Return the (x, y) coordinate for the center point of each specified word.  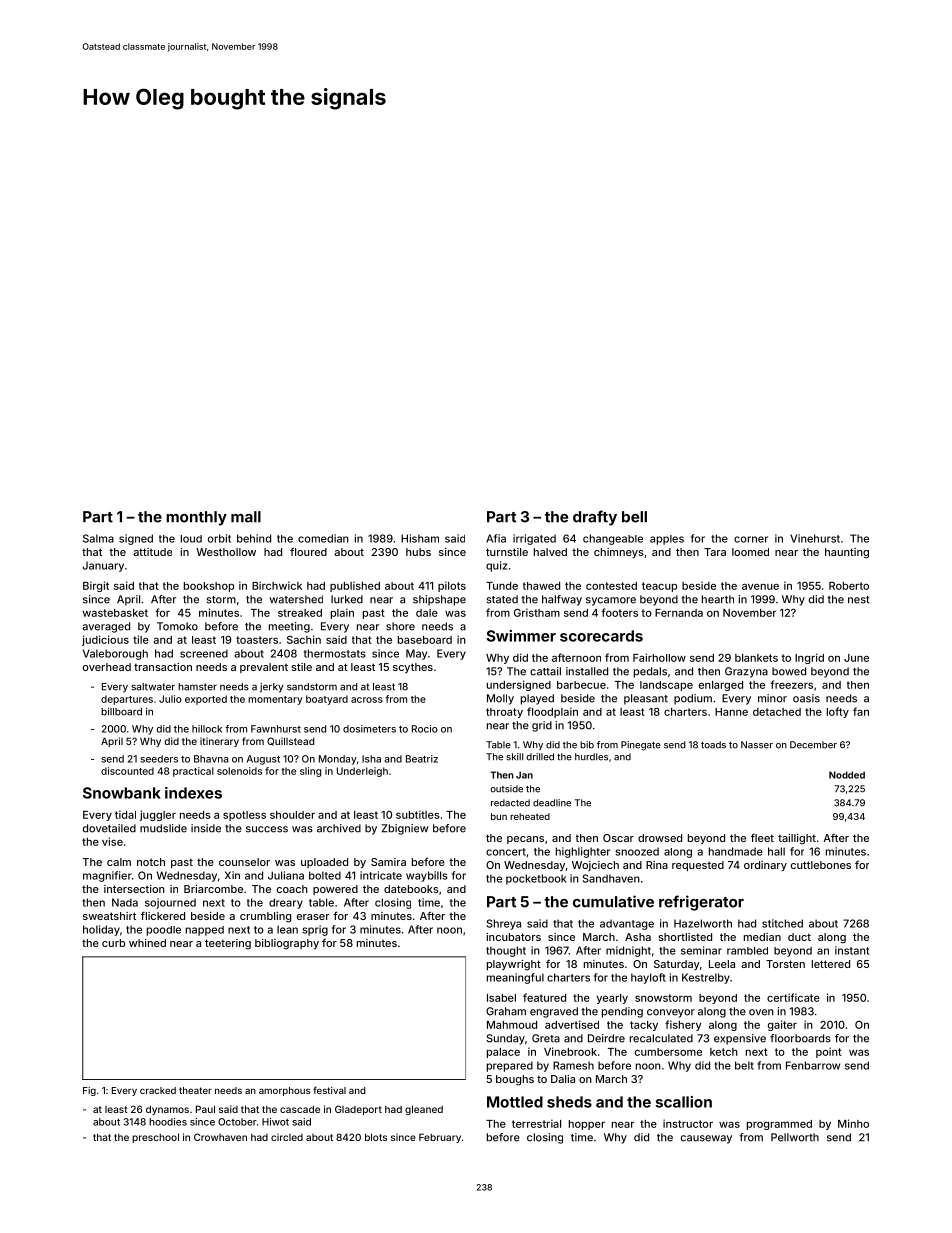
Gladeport (358, 1110)
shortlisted (685, 937)
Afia (496, 538)
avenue (760, 586)
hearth (718, 599)
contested (611, 586)
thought (506, 951)
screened (204, 653)
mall (246, 517)
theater (195, 1090)
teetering (228, 944)
